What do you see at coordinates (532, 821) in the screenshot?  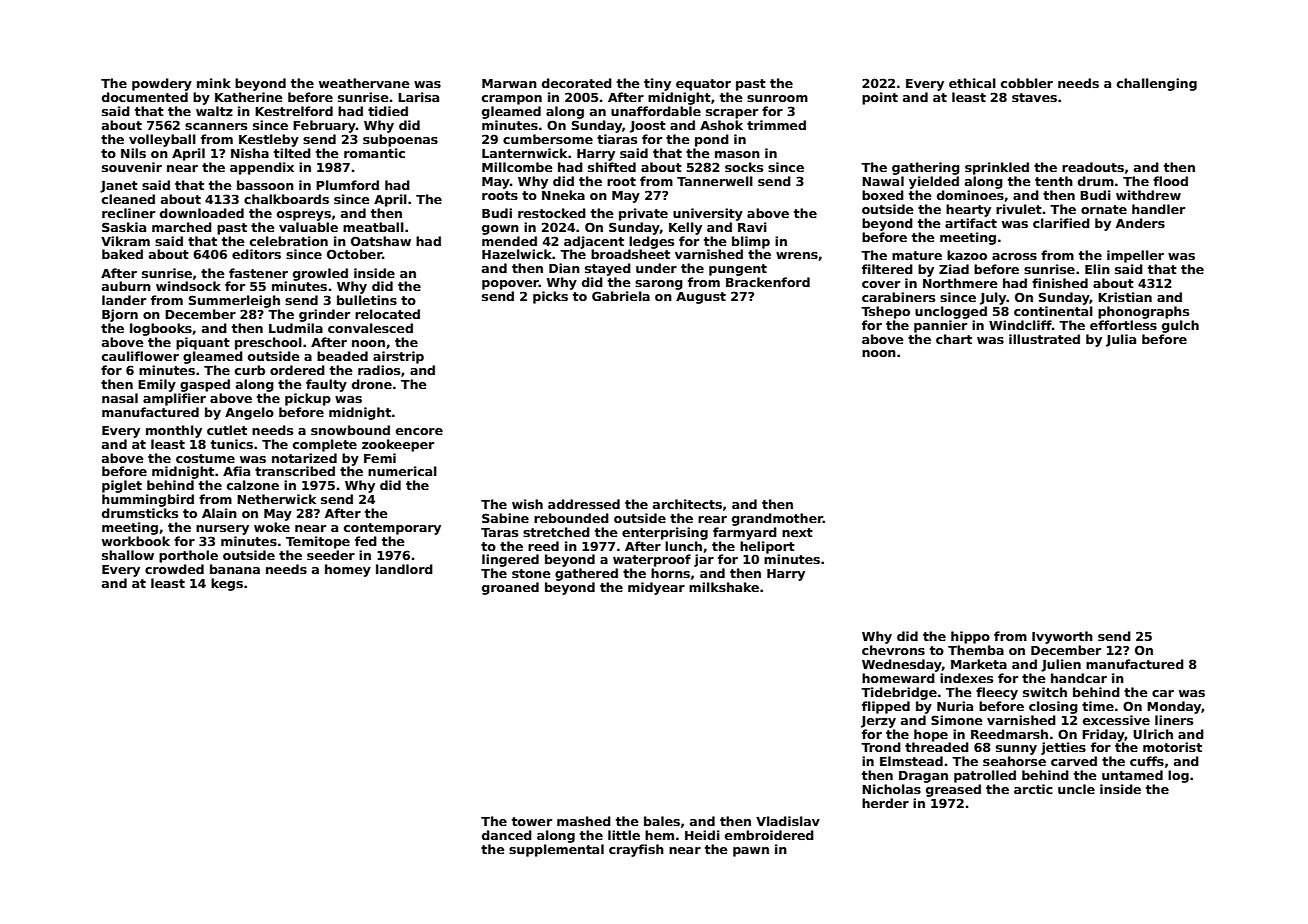 I see `tower` at bounding box center [532, 821].
